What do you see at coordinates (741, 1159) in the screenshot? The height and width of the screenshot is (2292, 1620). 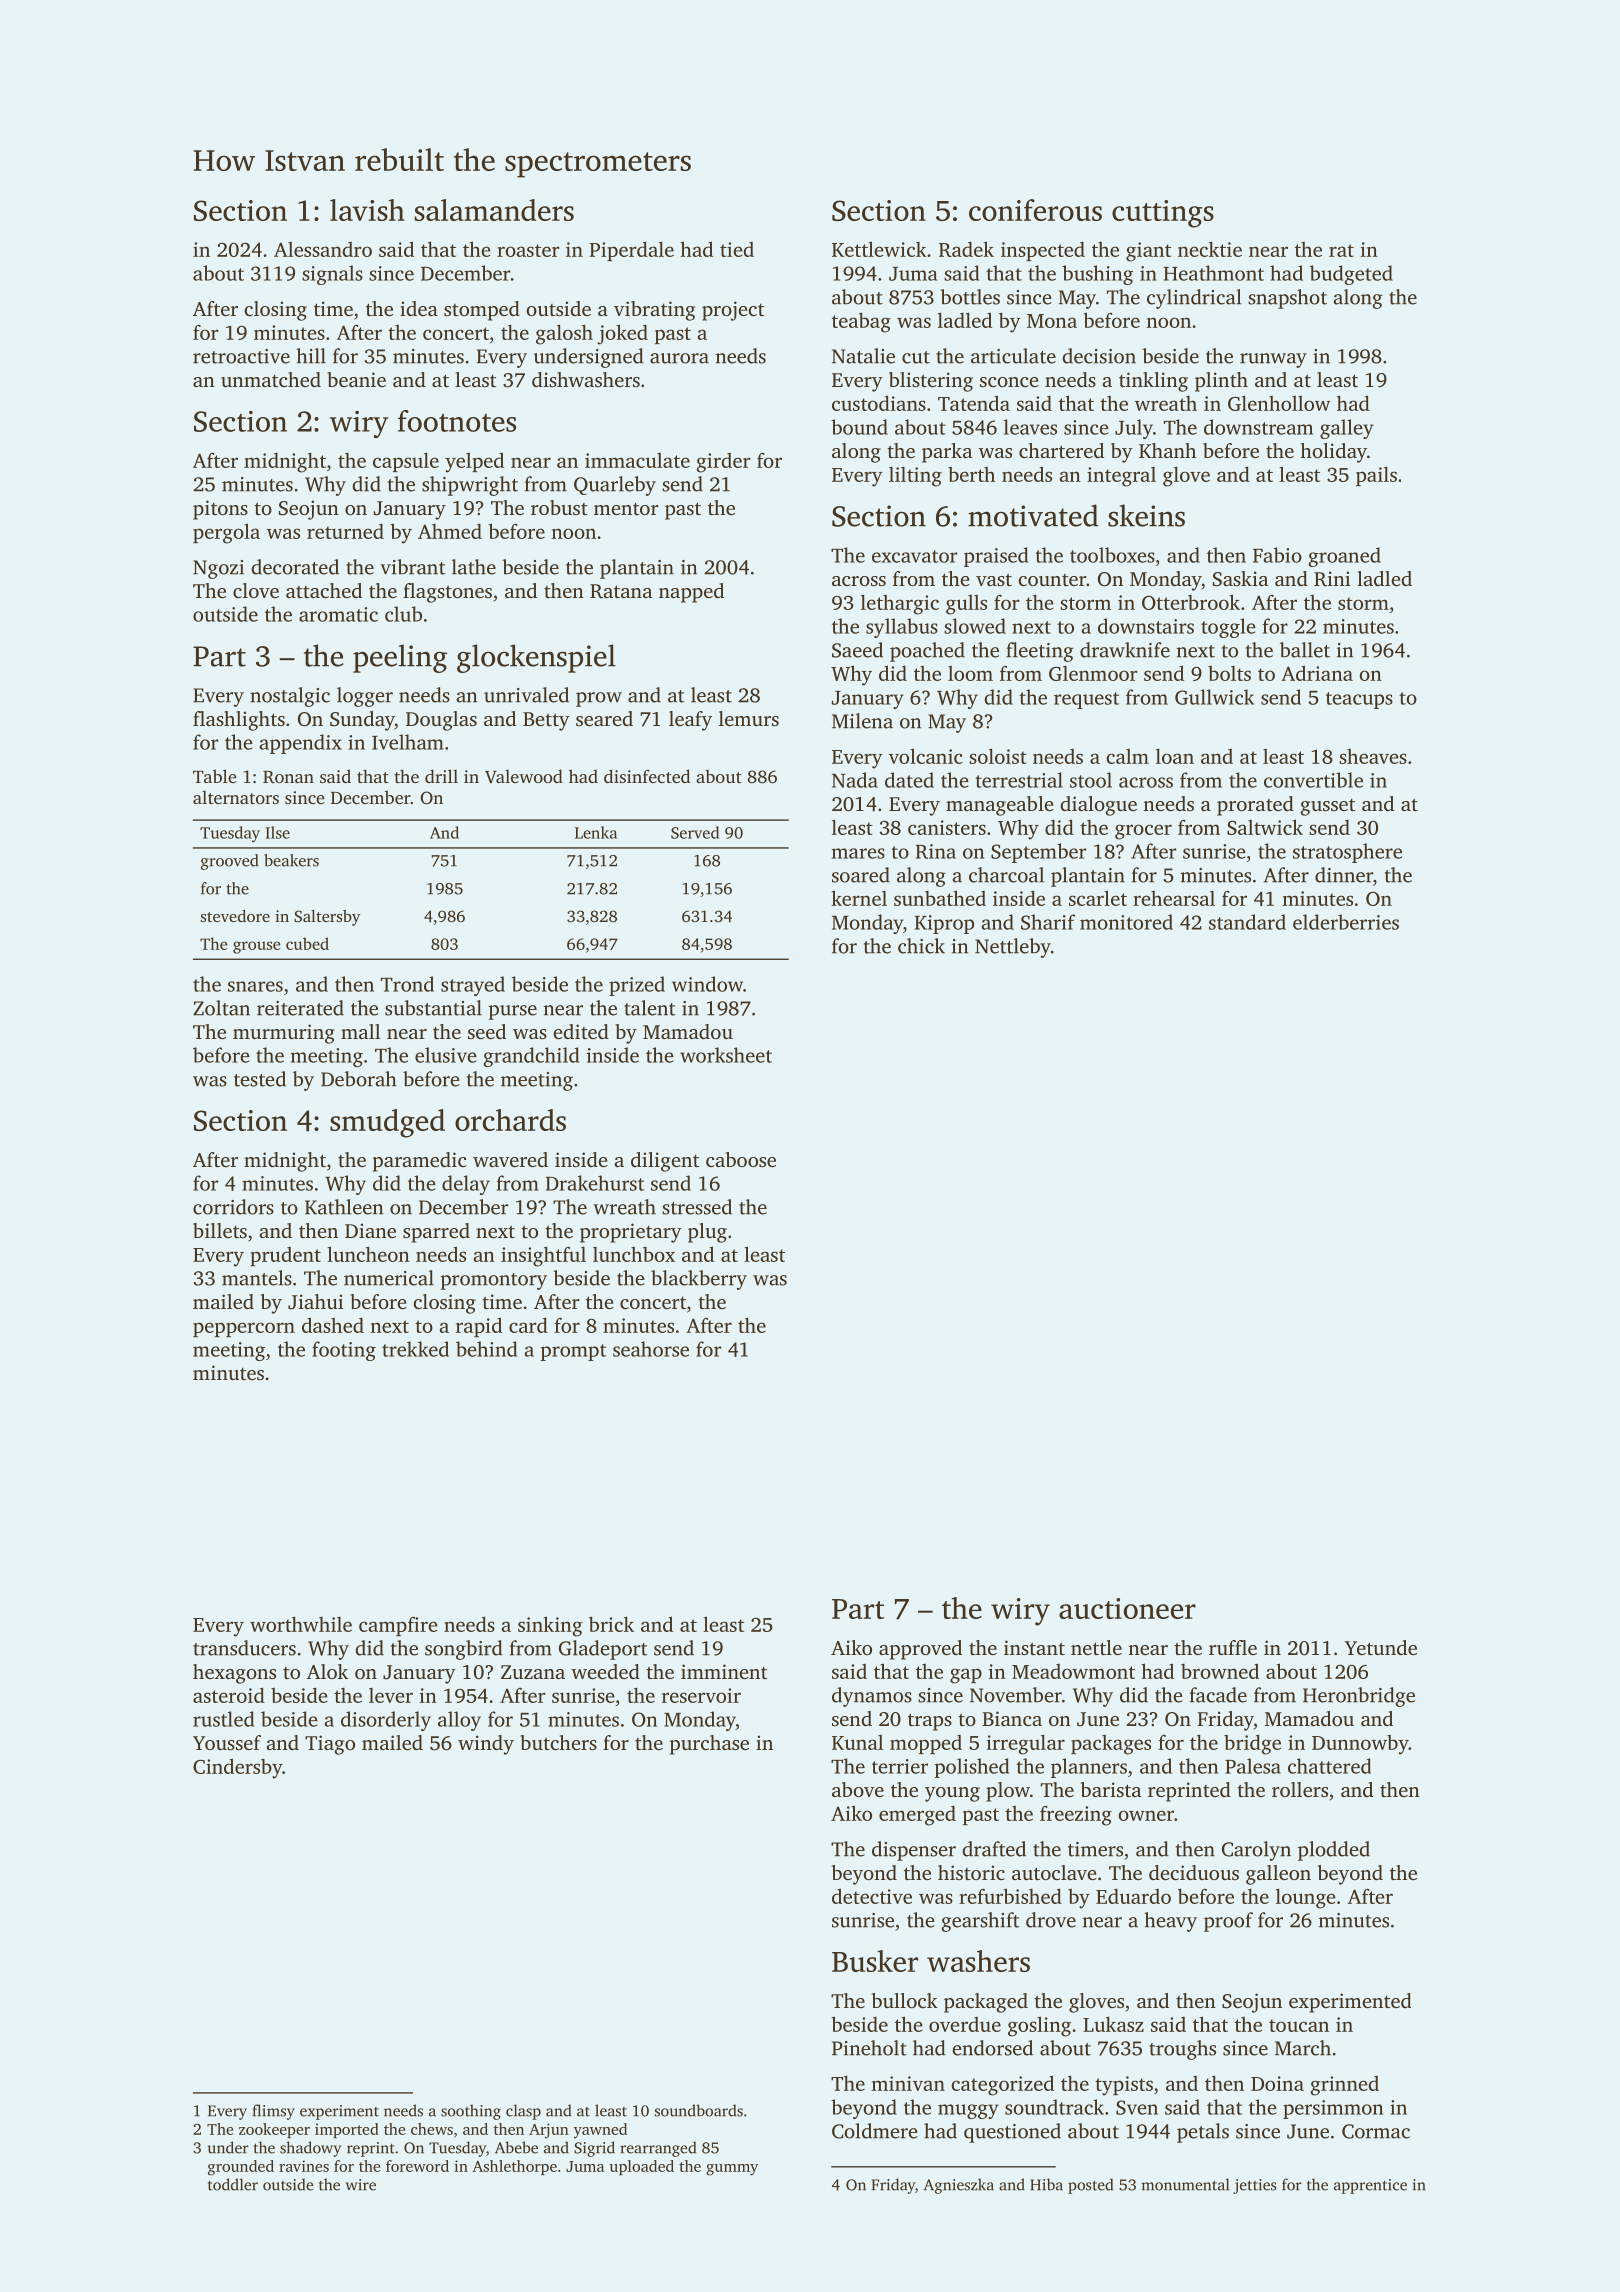 I see `caboose` at bounding box center [741, 1159].
